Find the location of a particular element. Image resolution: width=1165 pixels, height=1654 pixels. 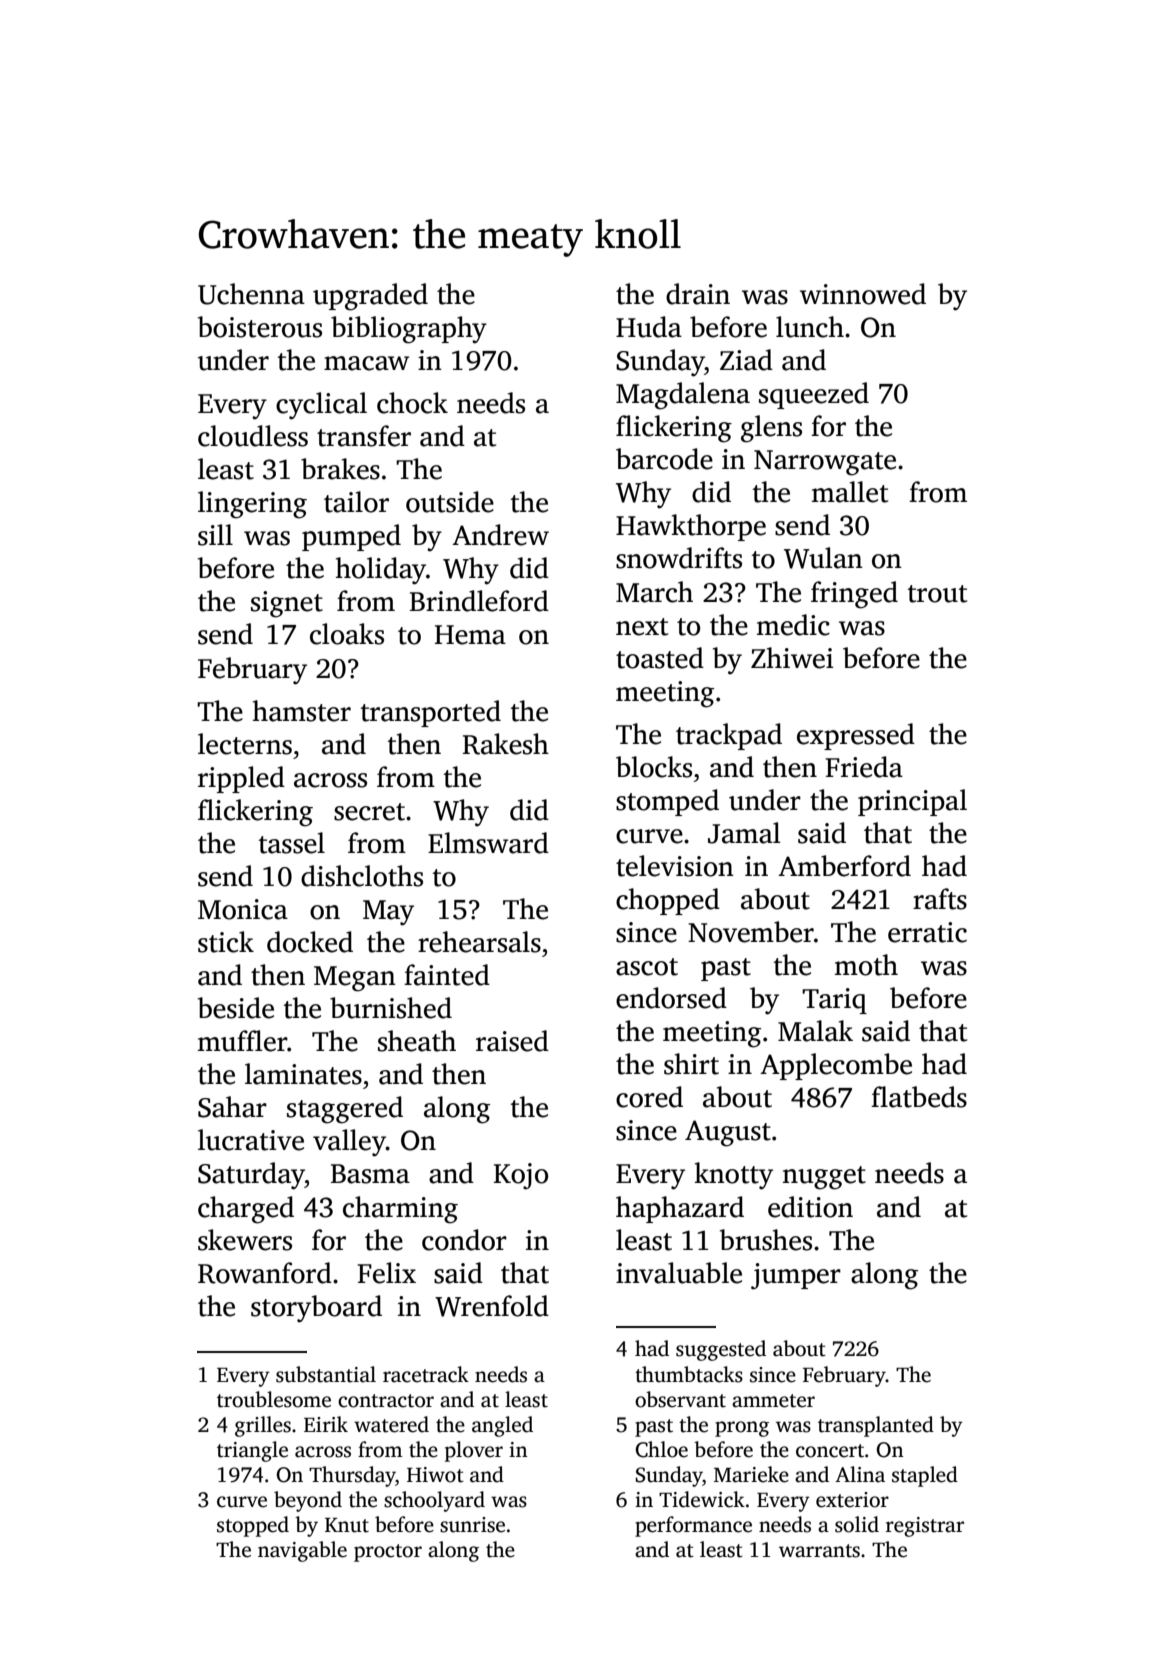

flatbeds is located at coordinates (919, 1097).
